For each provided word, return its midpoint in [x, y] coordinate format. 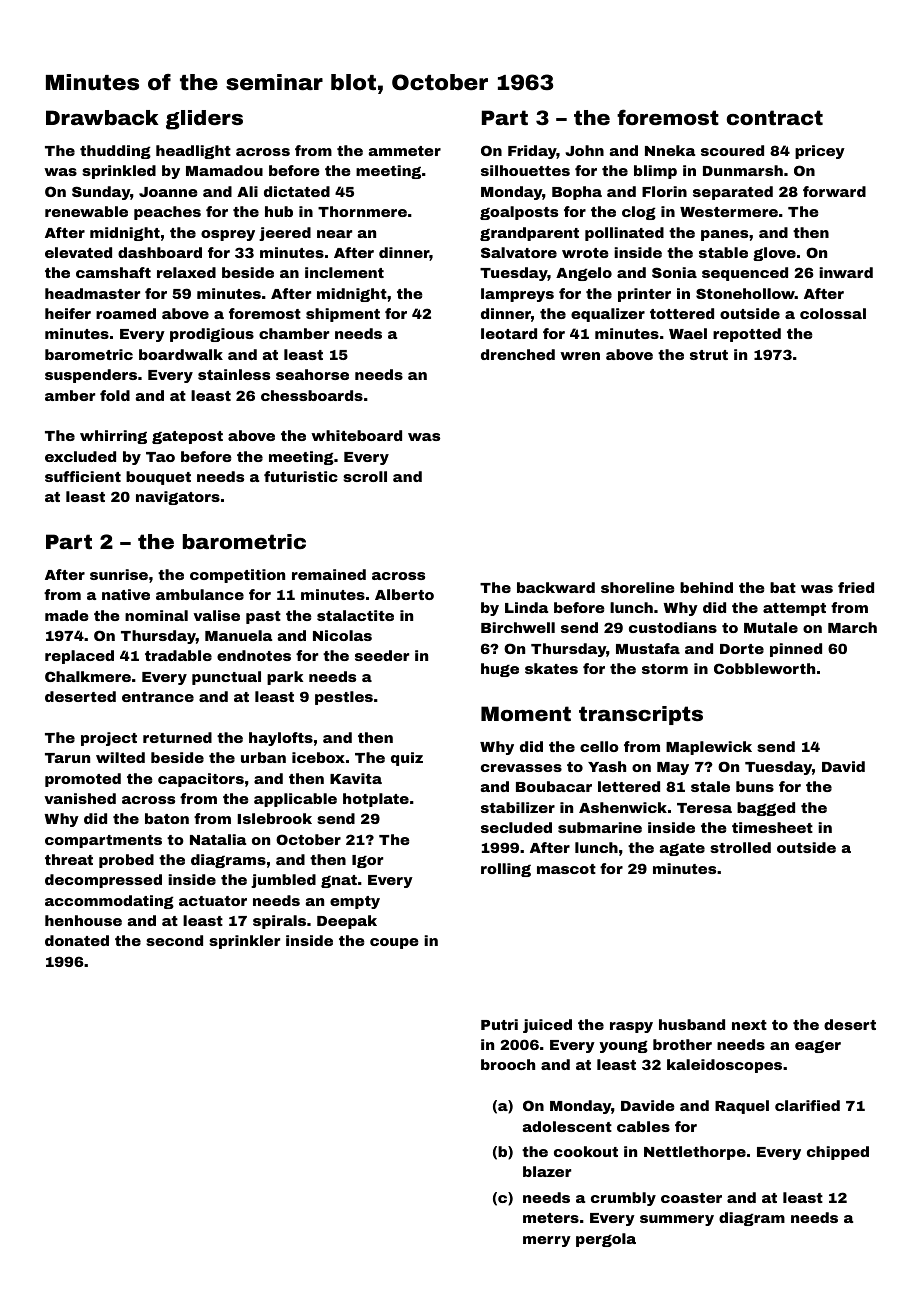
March [852, 627]
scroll [365, 476]
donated [77, 940]
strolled [740, 847]
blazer [547, 1171]
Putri [499, 1024]
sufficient [83, 476]
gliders [204, 120]
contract [775, 117]
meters [551, 1218]
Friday [532, 152]
